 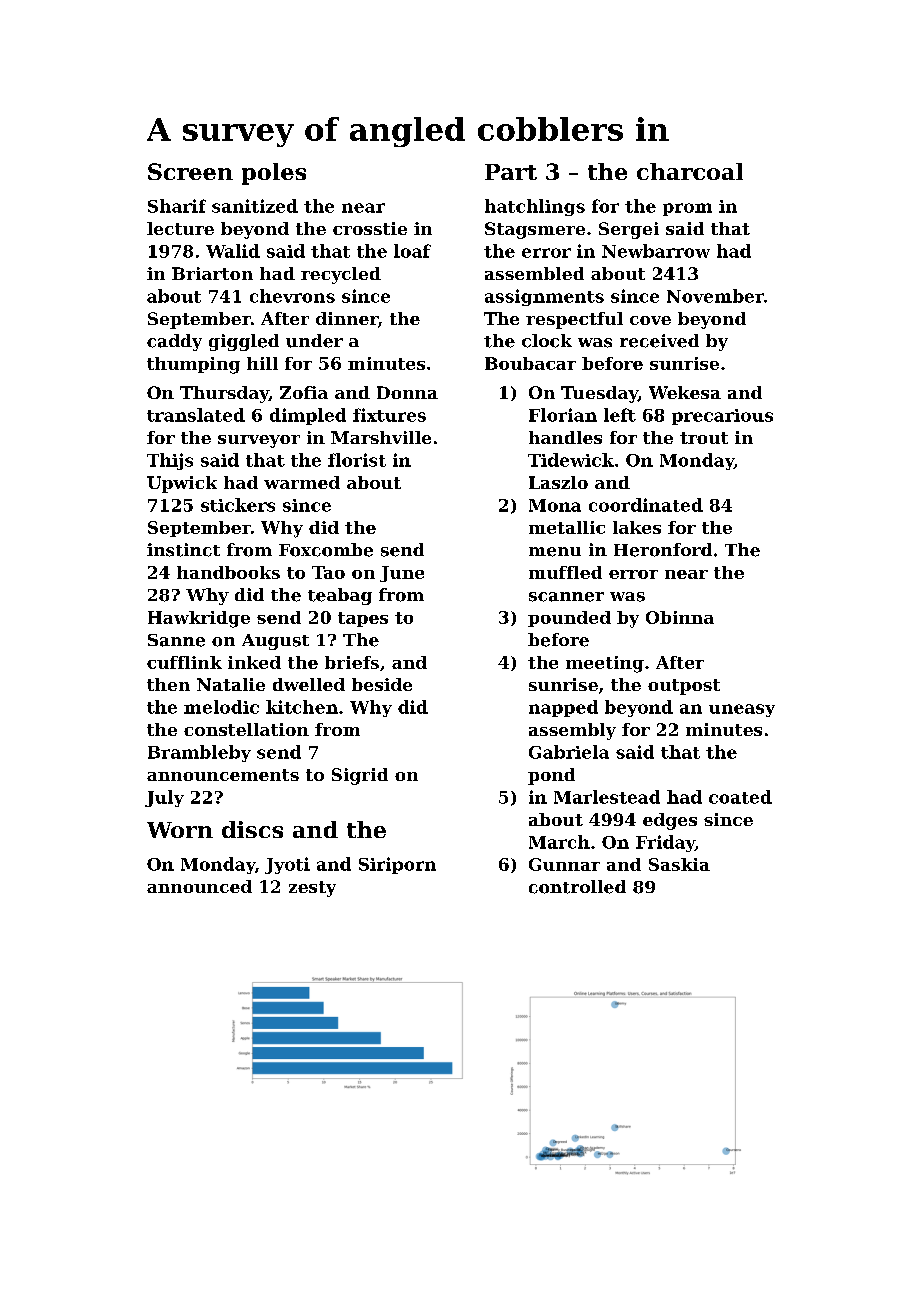 I want to click on Obinna, so click(x=680, y=617).
